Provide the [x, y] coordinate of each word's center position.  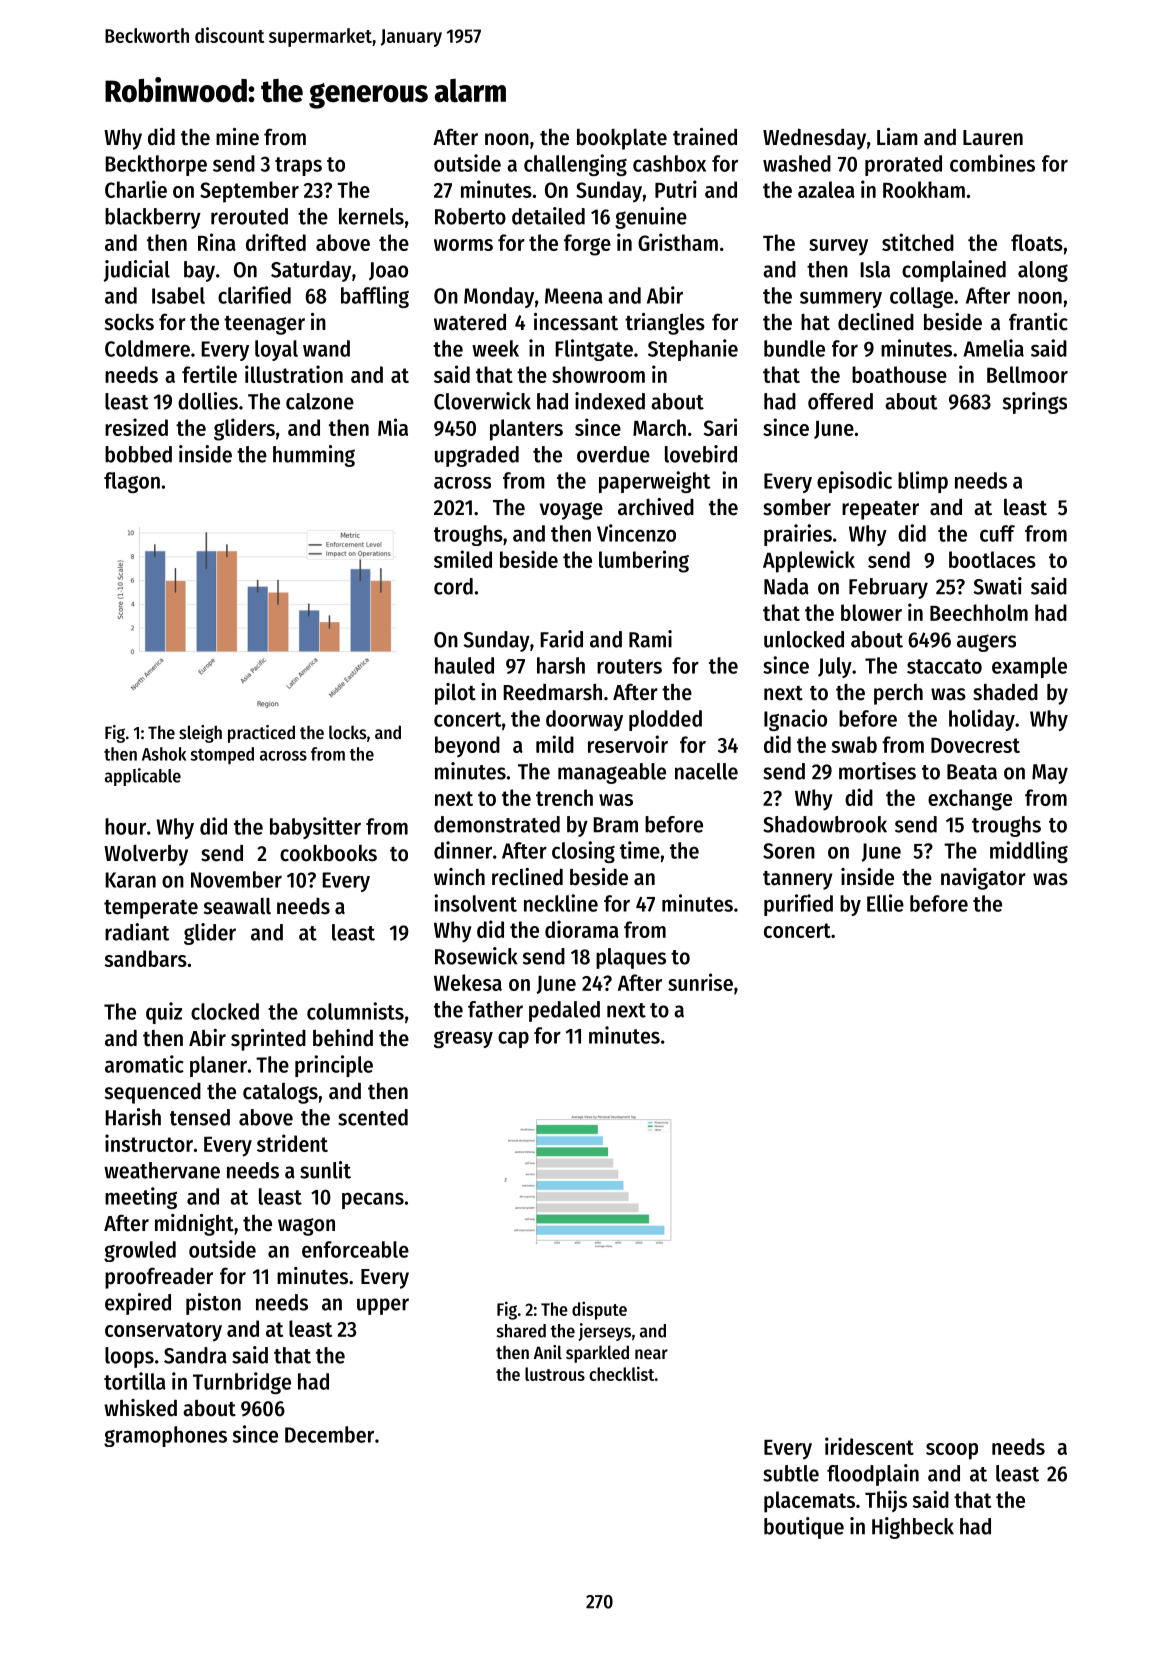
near [651, 1354]
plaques [631, 958]
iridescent [869, 1446]
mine [237, 137]
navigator [983, 879]
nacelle [706, 771]
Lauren [993, 138]
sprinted [268, 1040]
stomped [222, 755]
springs [1035, 403]
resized [136, 427]
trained [705, 137]
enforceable [355, 1249]
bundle [794, 348]
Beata [972, 772]
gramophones [165, 1436]
